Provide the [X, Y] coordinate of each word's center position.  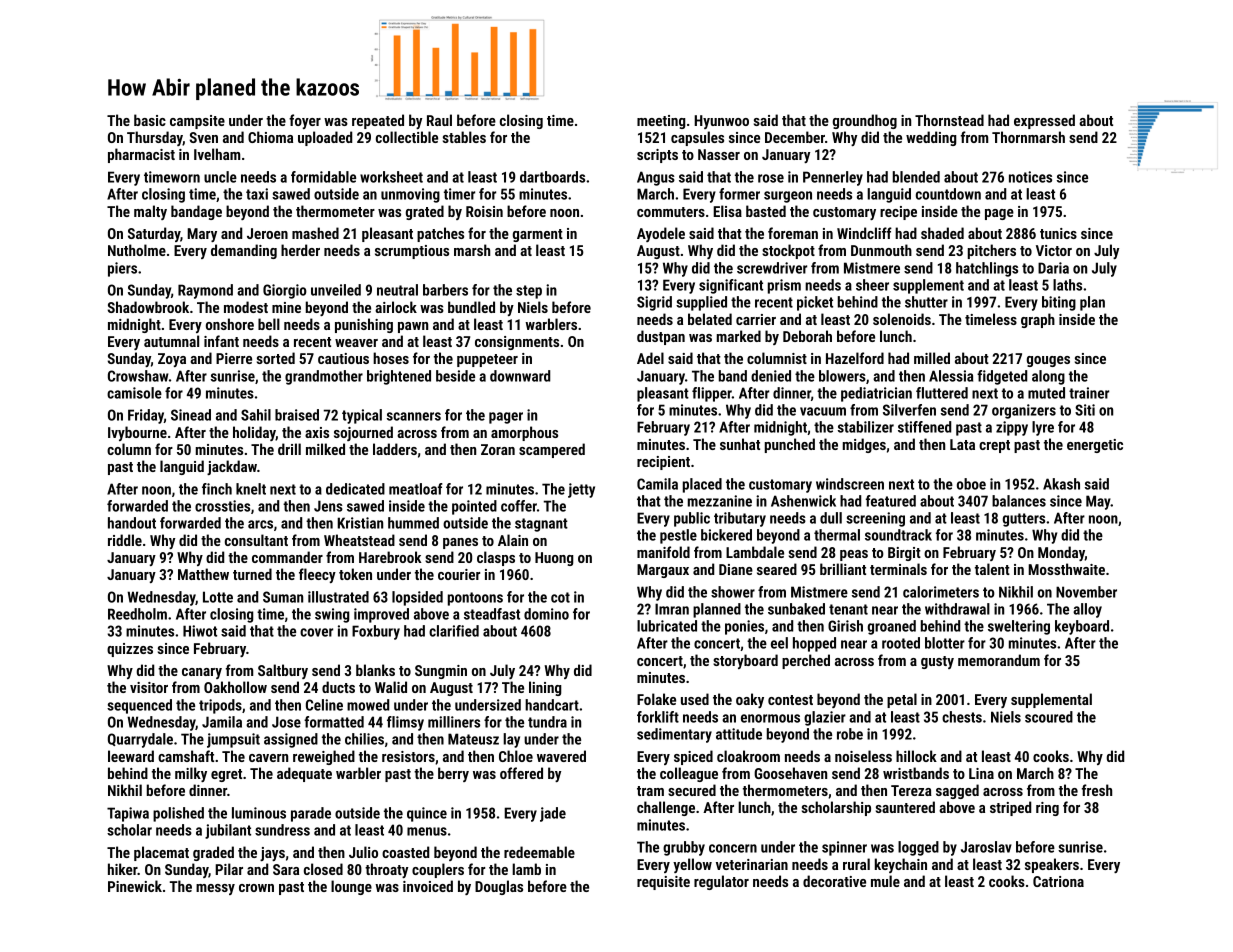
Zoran [498, 449]
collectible [407, 137]
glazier [825, 718]
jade [553, 814]
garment [538, 235]
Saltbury [283, 671]
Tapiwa [128, 814]
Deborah [807, 336]
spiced [693, 757]
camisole [134, 393]
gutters [1024, 520]
